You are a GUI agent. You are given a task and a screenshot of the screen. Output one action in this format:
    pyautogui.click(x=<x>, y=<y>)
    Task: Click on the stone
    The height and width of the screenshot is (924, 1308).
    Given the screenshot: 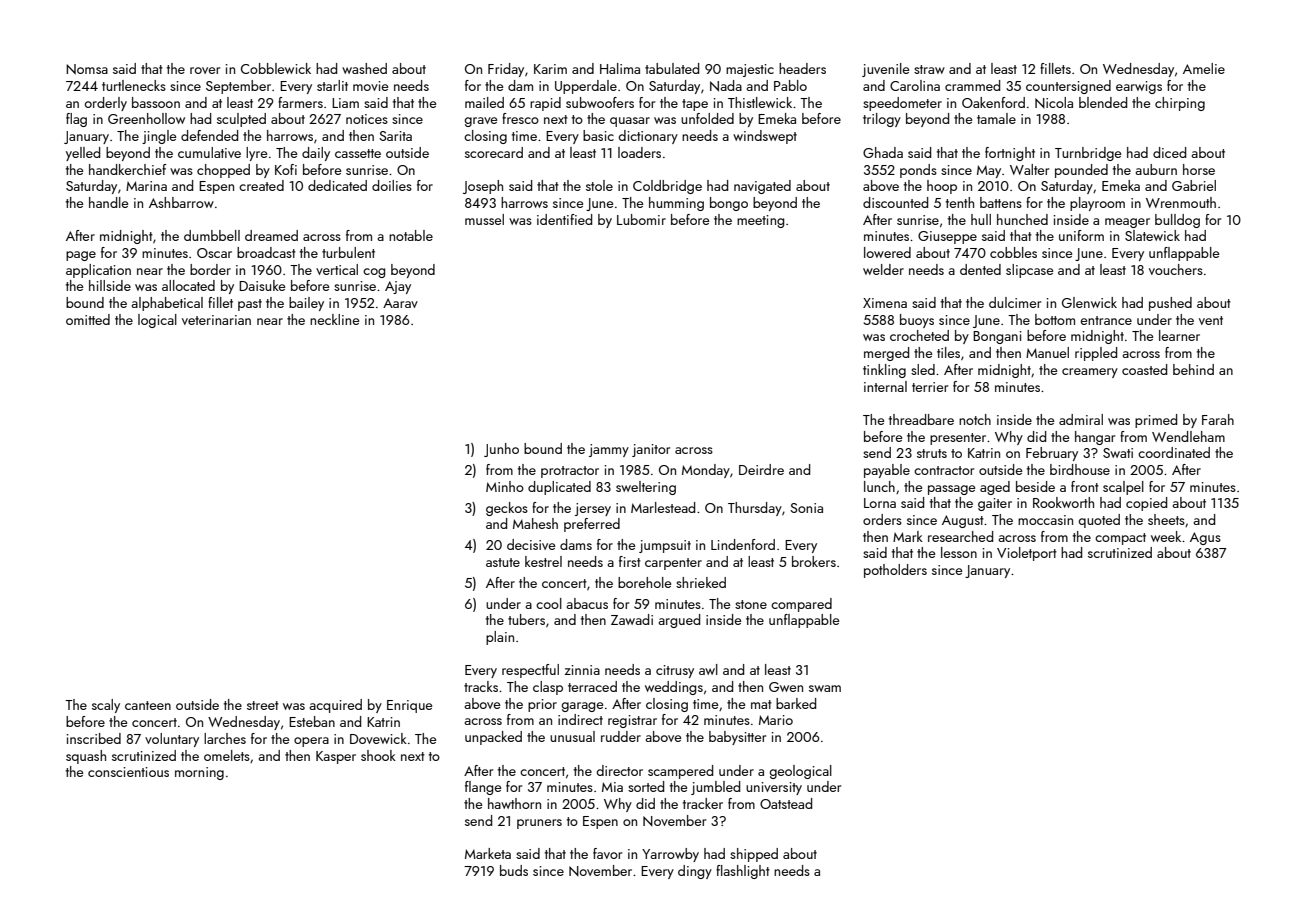 What is the action you would take?
    pyautogui.click(x=751, y=604)
